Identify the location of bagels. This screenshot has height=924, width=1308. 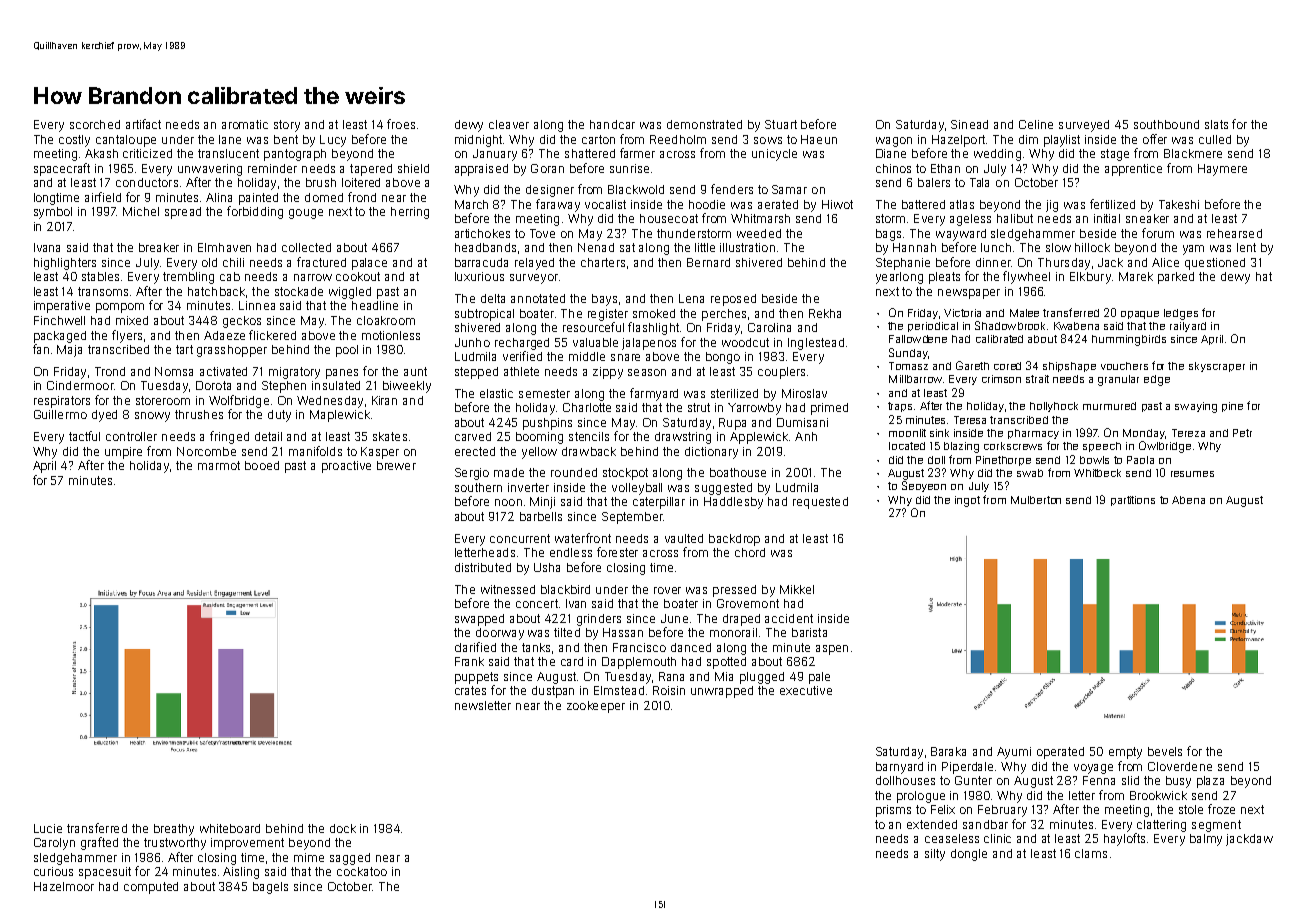
(270, 888).
